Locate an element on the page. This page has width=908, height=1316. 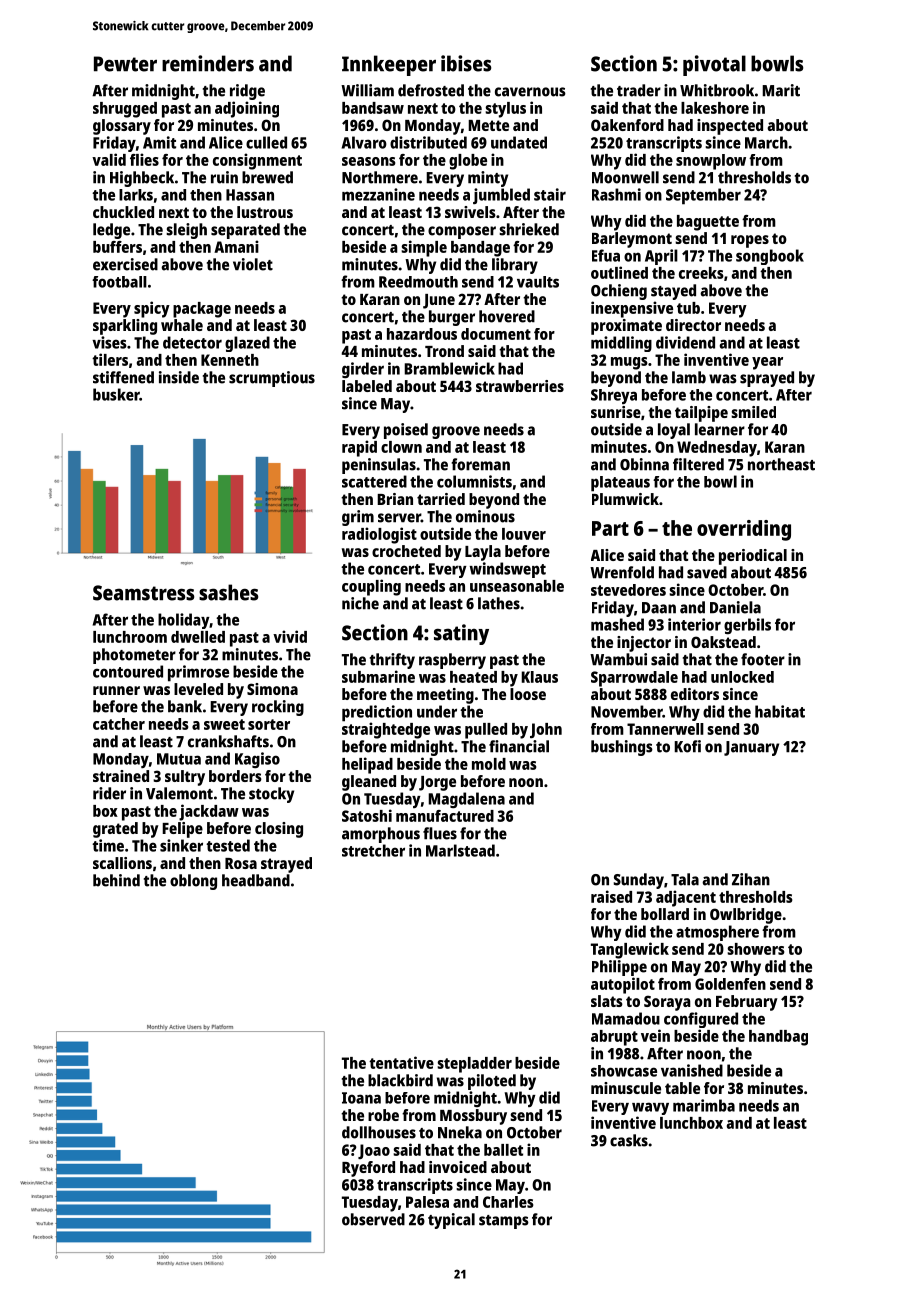
reminders is located at coordinates (208, 63).
